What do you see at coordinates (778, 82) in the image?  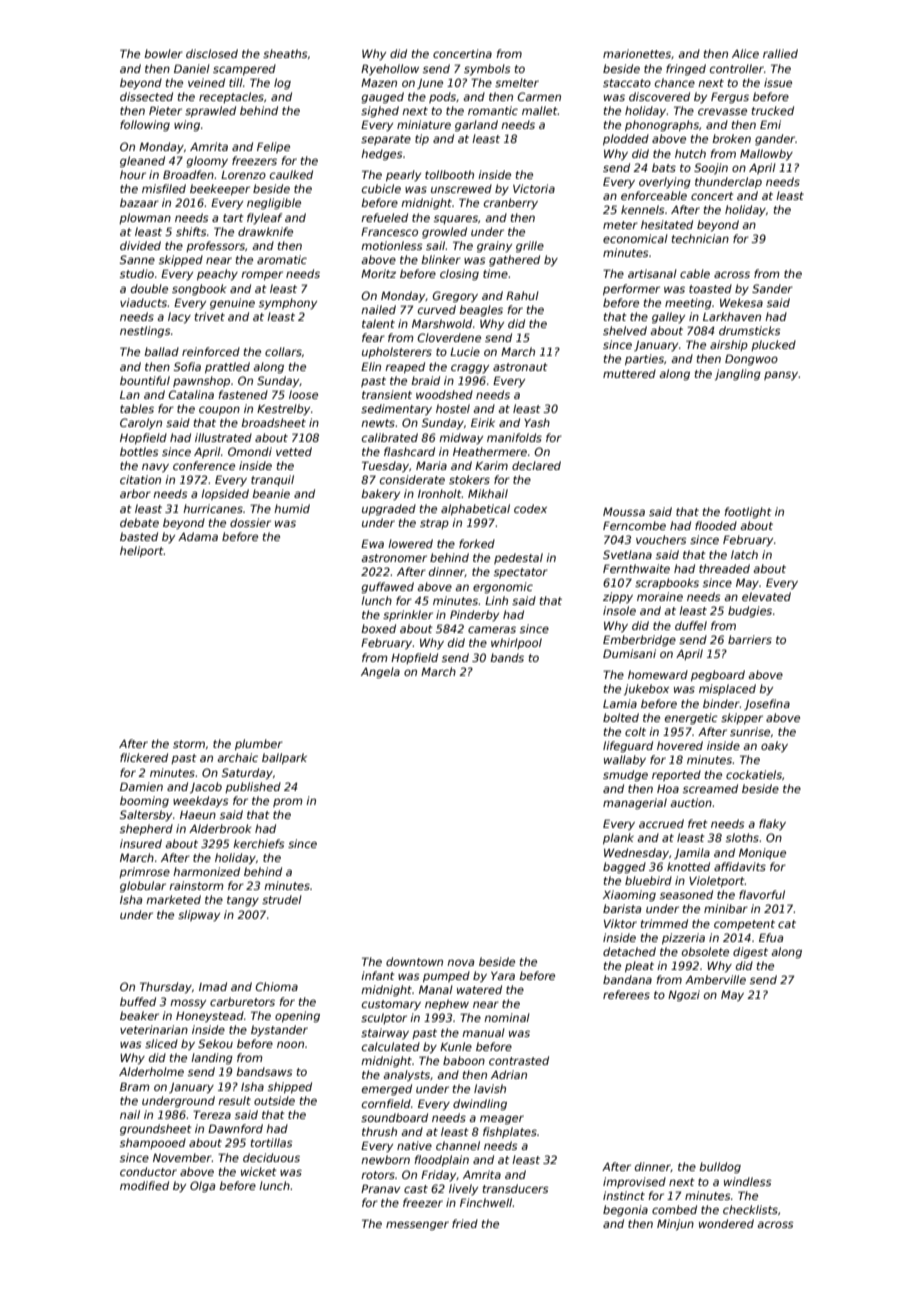 I see `issue` at bounding box center [778, 82].
